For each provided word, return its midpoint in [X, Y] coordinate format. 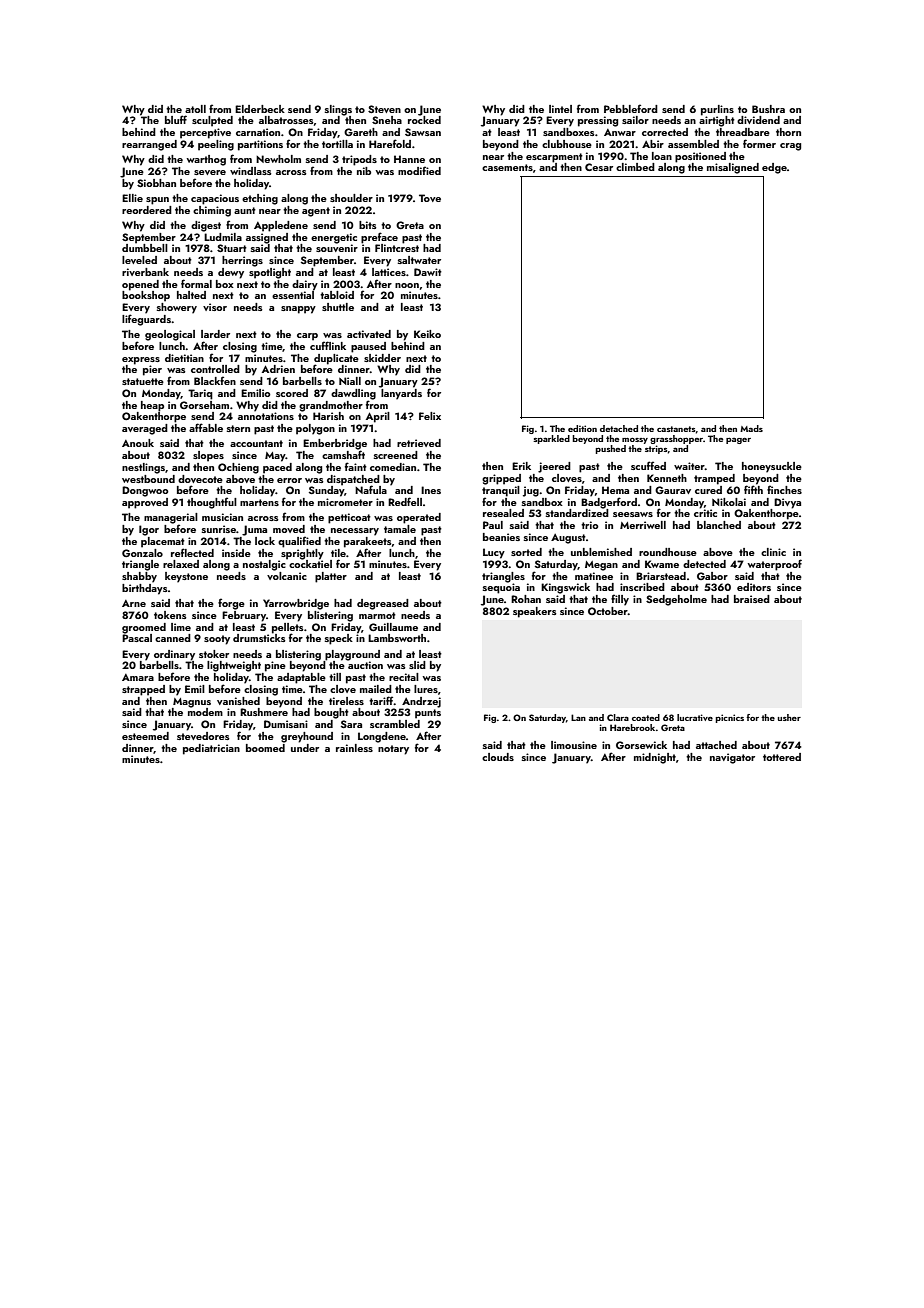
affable [206, 427]
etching [260, 199]
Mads [751, 428]
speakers [535, 612]
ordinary [174, 655]
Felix [430, 416]
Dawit [428, 272]
